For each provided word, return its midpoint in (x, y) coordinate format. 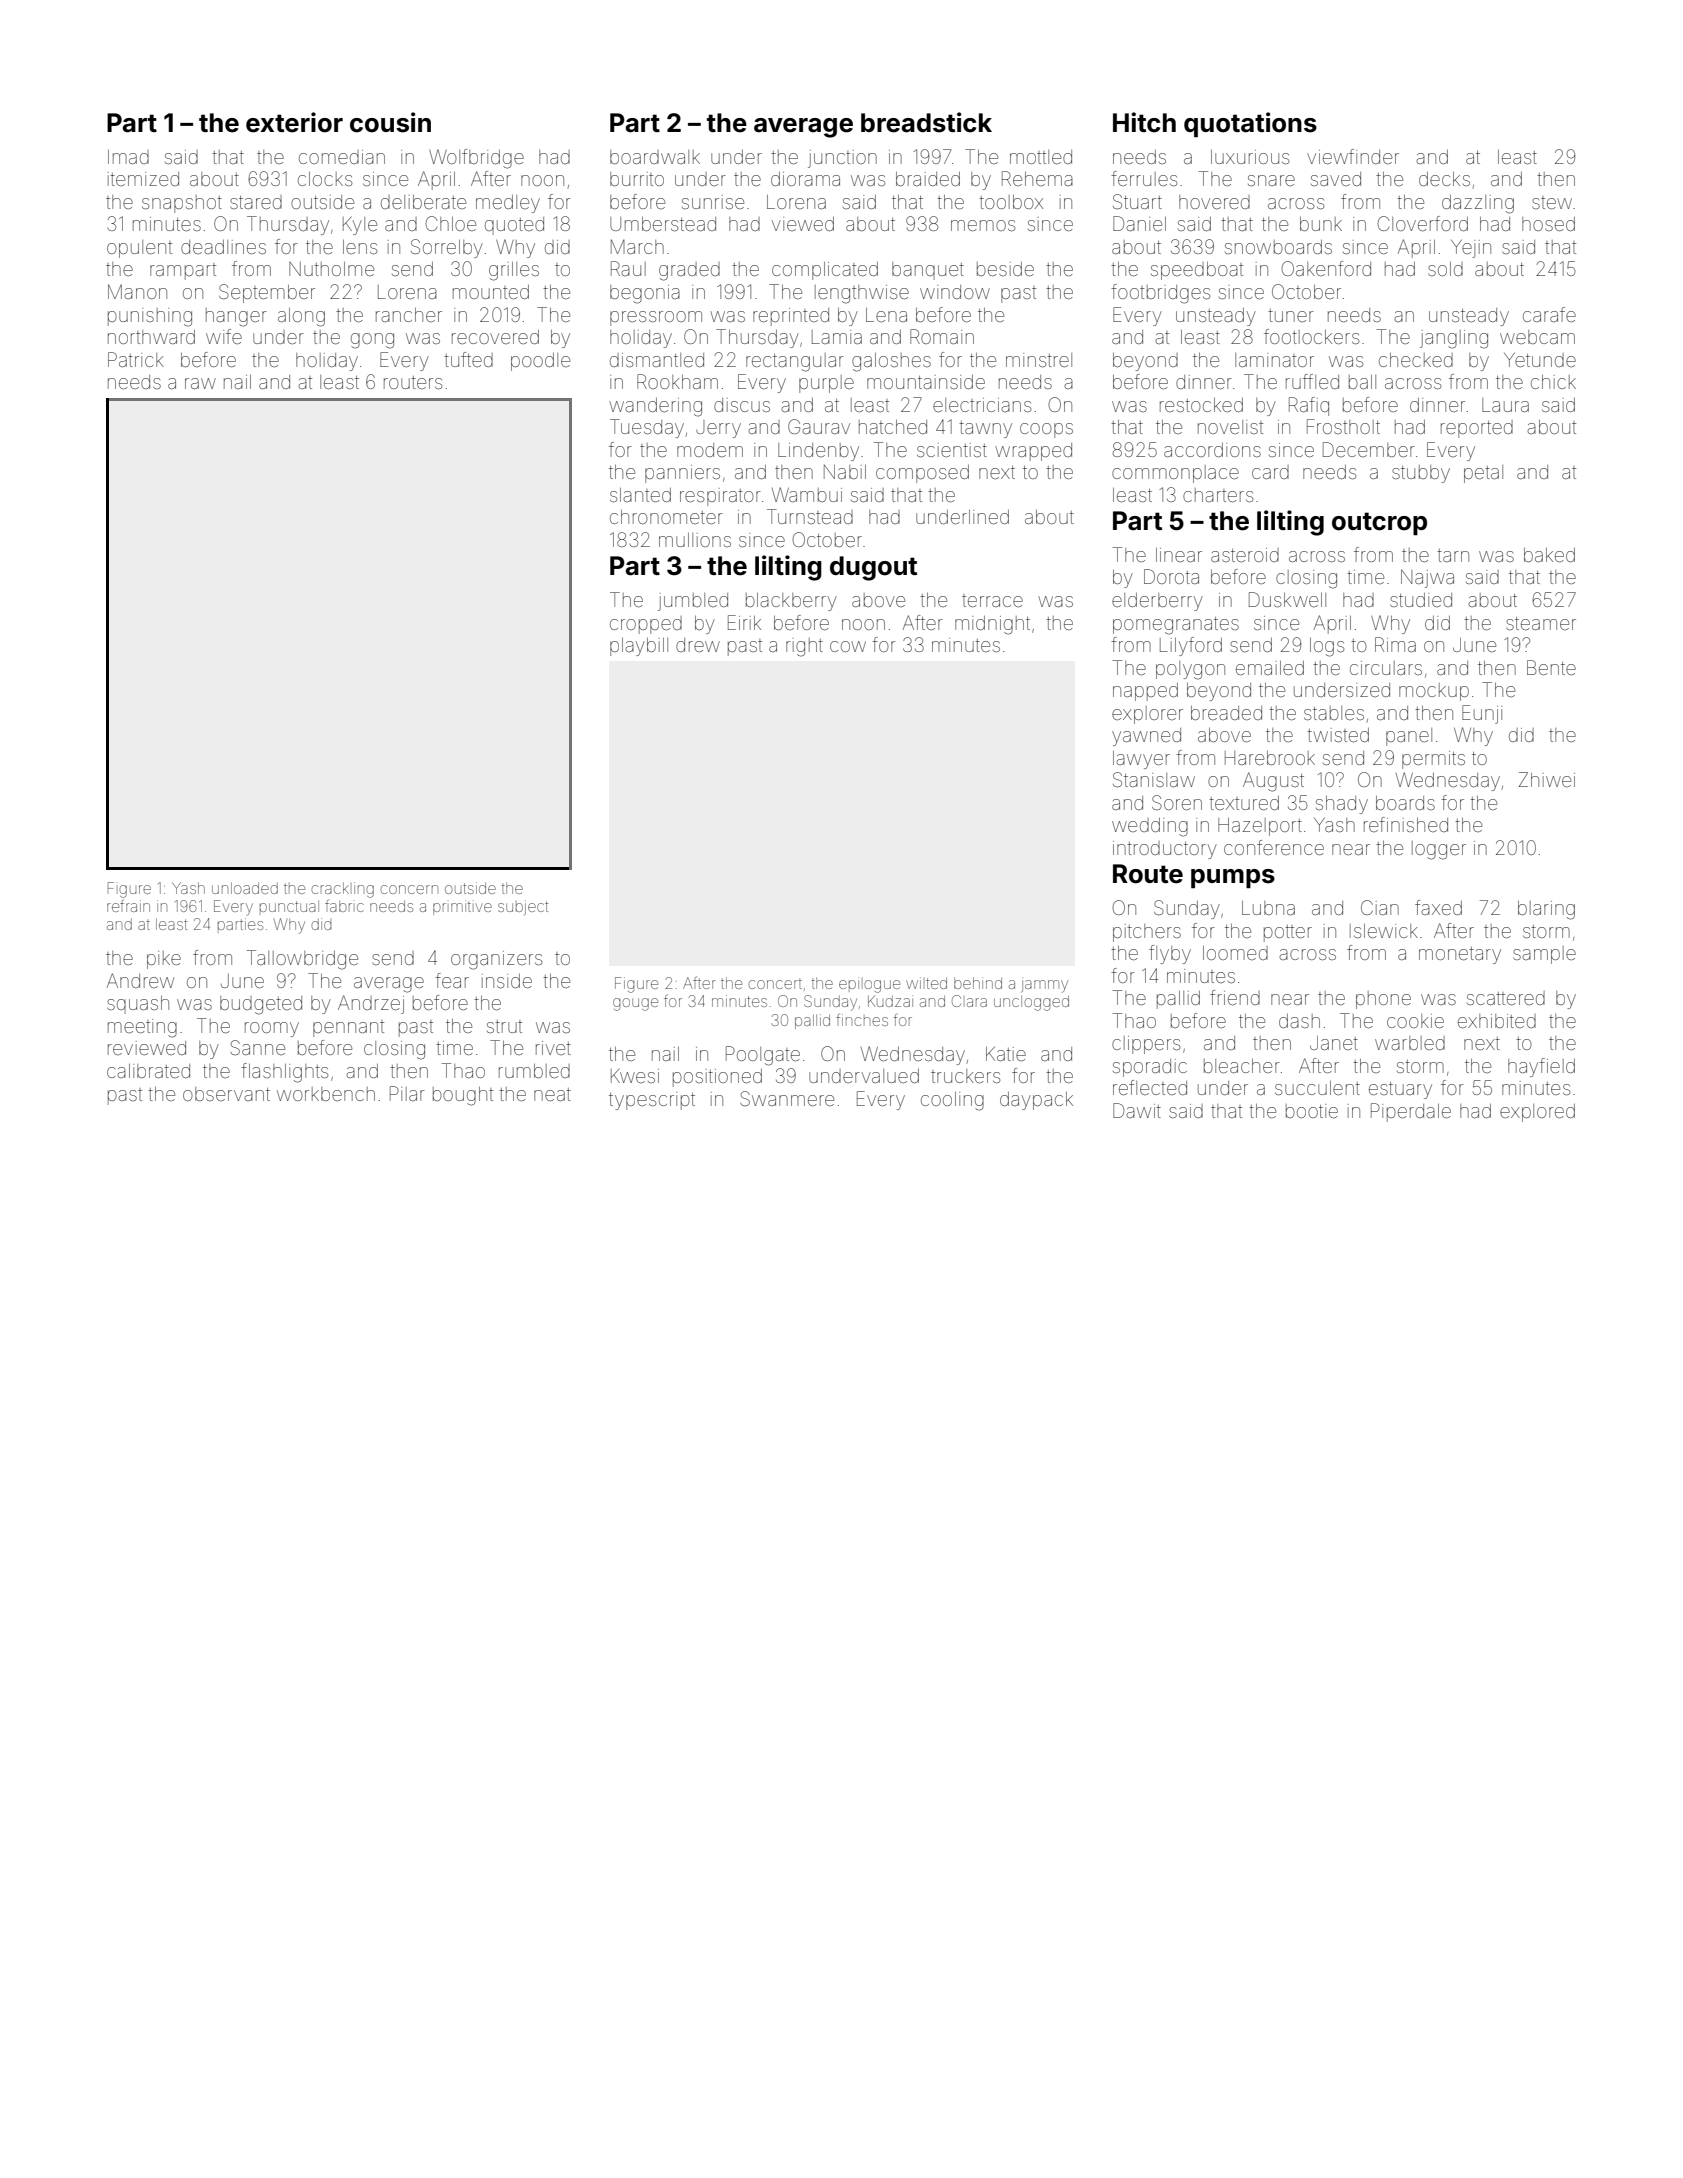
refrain (128, 906)
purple (826, 384)
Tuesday (647, 428)
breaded (1226, 713)
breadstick (926, 122)
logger (1439, 850)
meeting (142, 1028)
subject (523, 907)
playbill (639, 647)
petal (1483, 474)
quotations (1250, 124)
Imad (128, 157)
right (804, 647)
